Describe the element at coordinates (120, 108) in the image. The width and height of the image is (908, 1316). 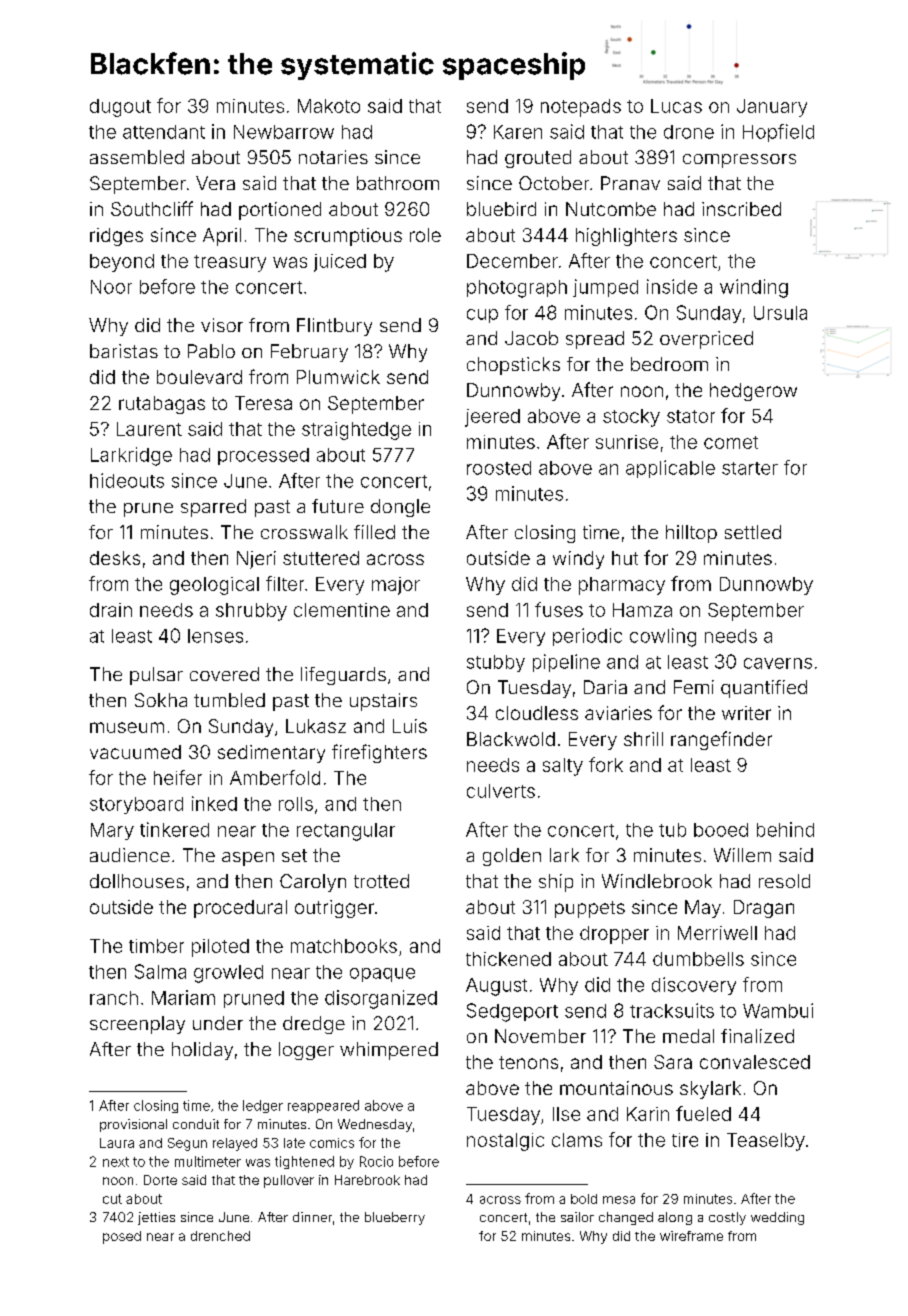
I see `dugout` at that location.
